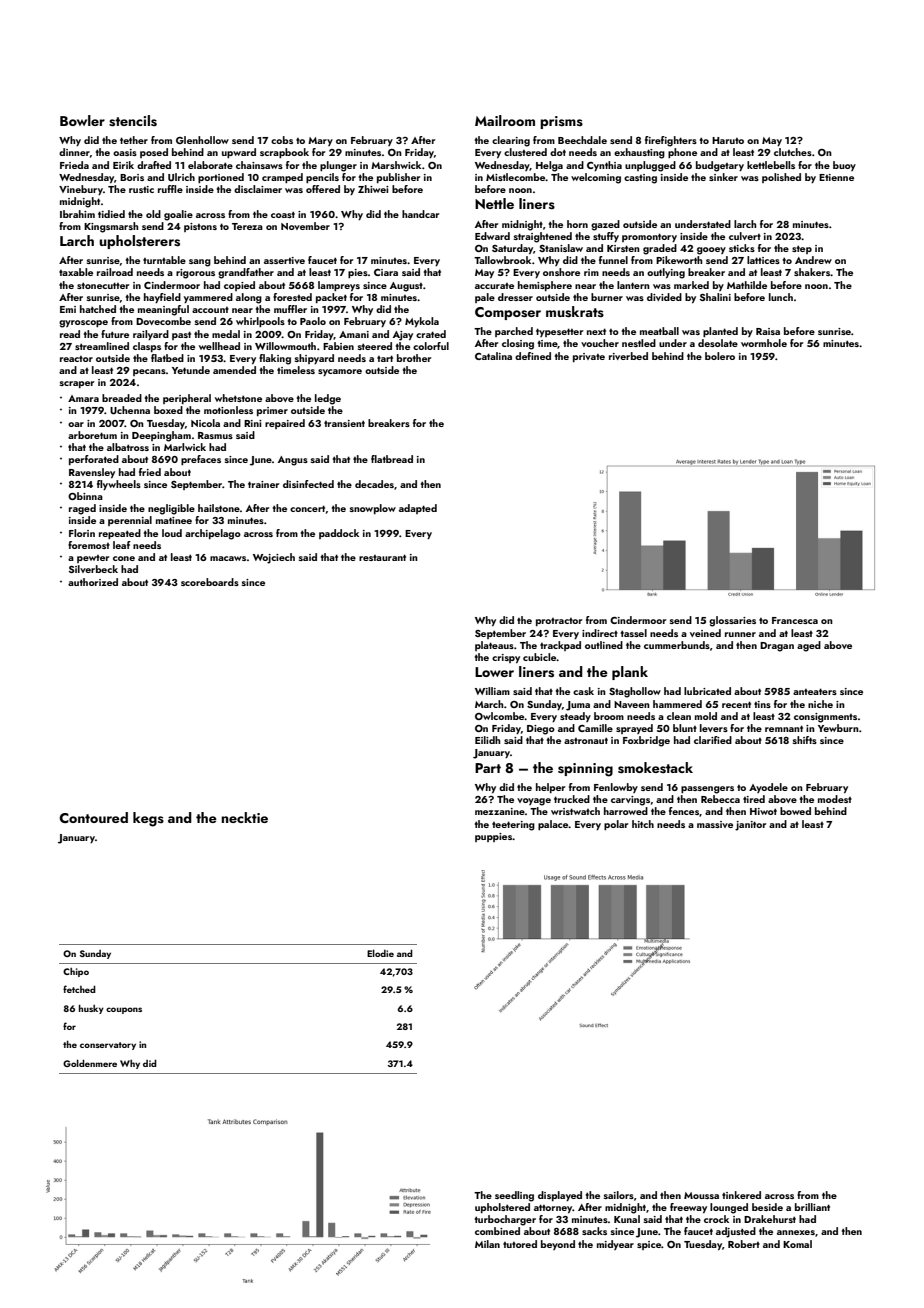  Describe the element at coordinates (559, 622) in the screenshot. I see `protractor` at that location.
